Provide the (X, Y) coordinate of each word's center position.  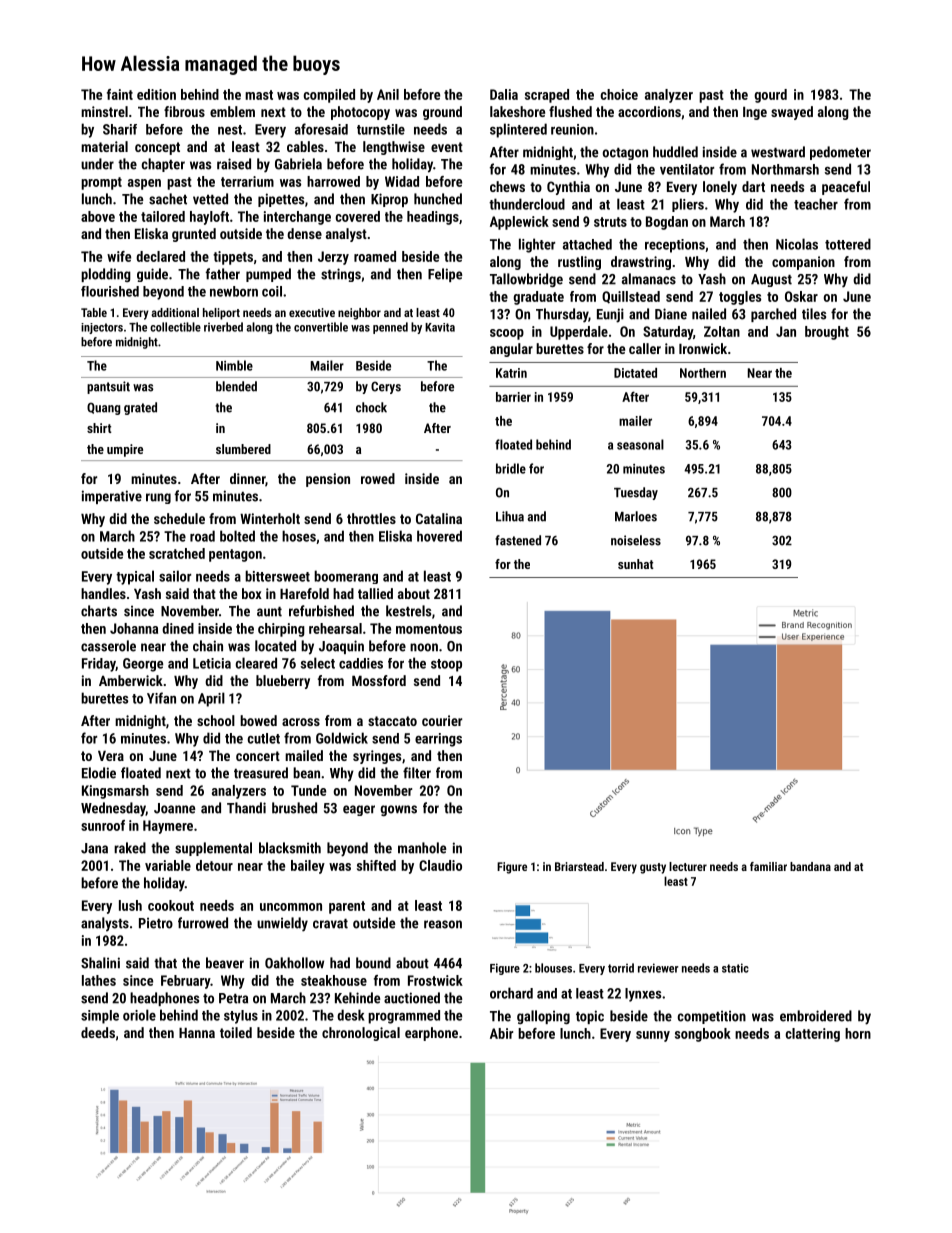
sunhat (636, 564)
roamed (375, 256)
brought (827, 333)
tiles (814, 314)
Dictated (635, 373)
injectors (102, 328)
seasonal (640, 444)
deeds (98, 1032)
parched (773, 315)
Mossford (379, 680)
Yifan (161, 698)
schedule (179, 518)
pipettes (281, 200)
